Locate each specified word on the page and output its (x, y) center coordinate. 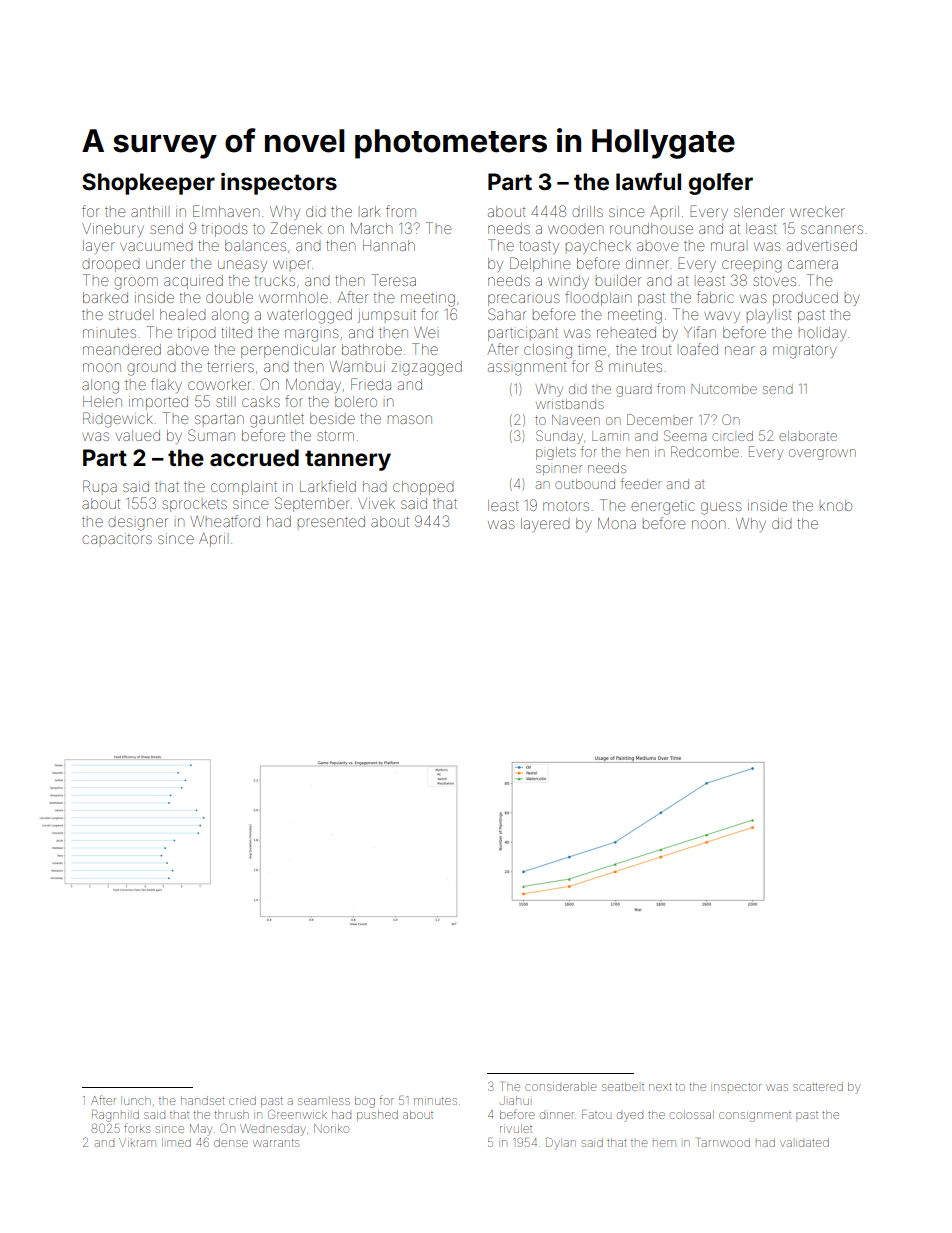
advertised (822, 245)
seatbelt (623, 1086)
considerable (560, 1086)
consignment (755, 1117)
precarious (523, 300)
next (660, 1087)
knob (836, 505)
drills (587, 211)
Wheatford (225, 521)
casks (261, 402)
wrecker (817, 211)
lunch (136, 1100)
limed (176, 1142)
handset (202, 1100)
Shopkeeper (148, 184)
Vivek (376, 503)
